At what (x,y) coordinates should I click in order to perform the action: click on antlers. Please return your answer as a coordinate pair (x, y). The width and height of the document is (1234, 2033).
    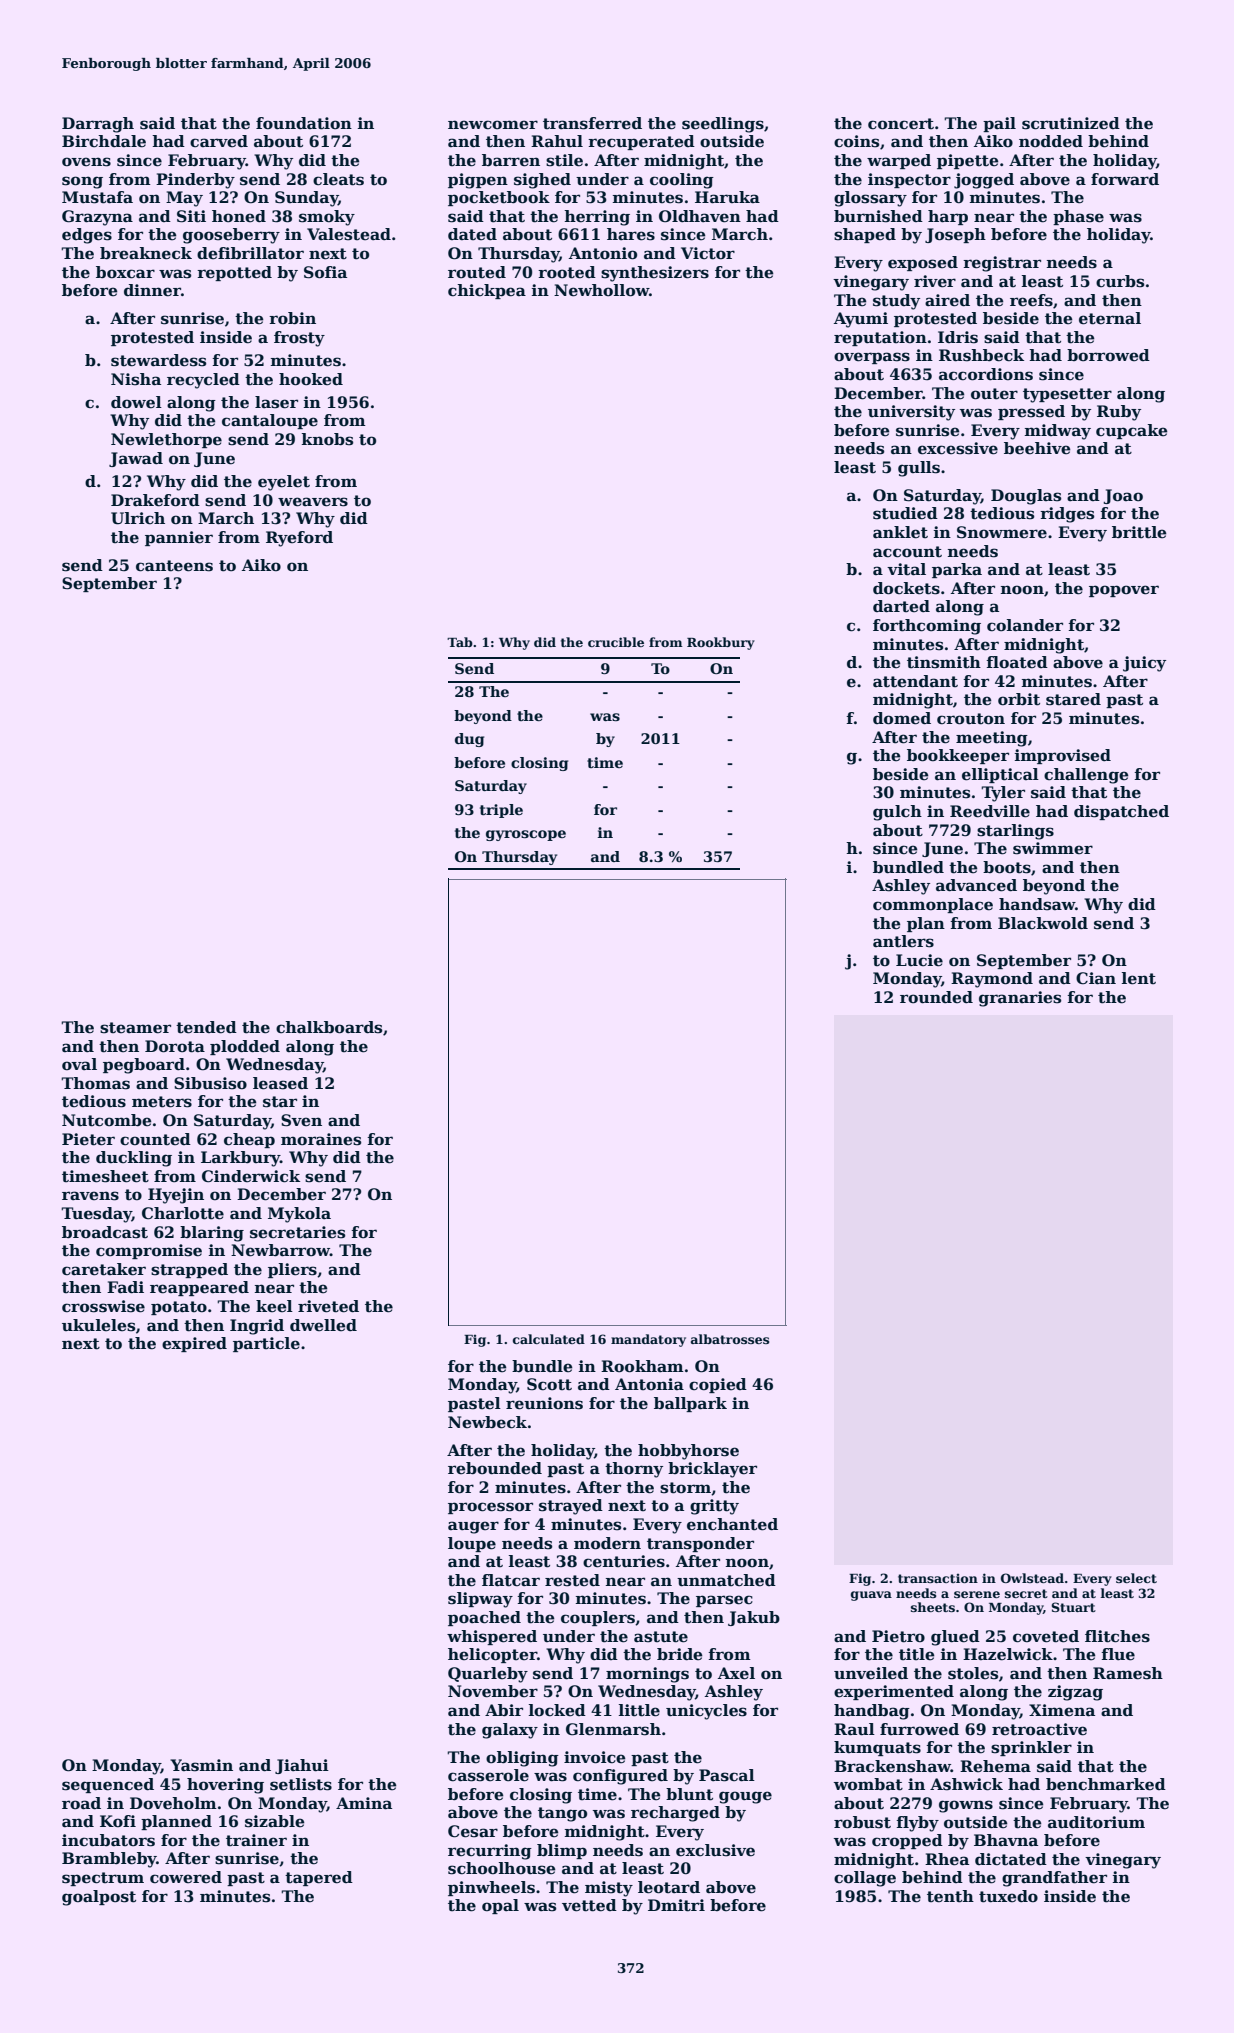
    Looking at the image, I should click on (903, 941).
